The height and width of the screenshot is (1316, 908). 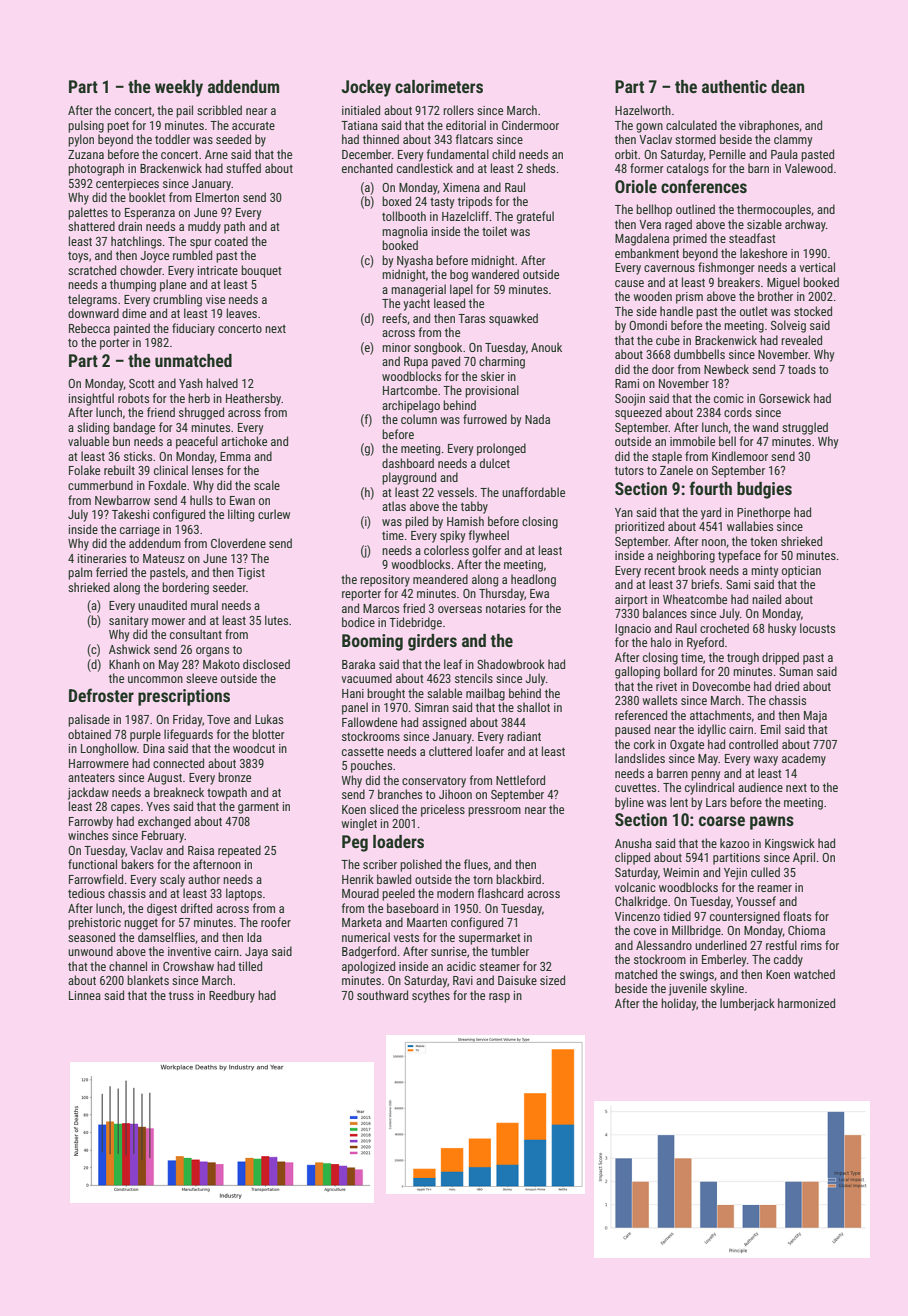 What do you see at coordinates (813, 311) in the screenshot?
I see `stocked` at bounding box center [813, 311].
